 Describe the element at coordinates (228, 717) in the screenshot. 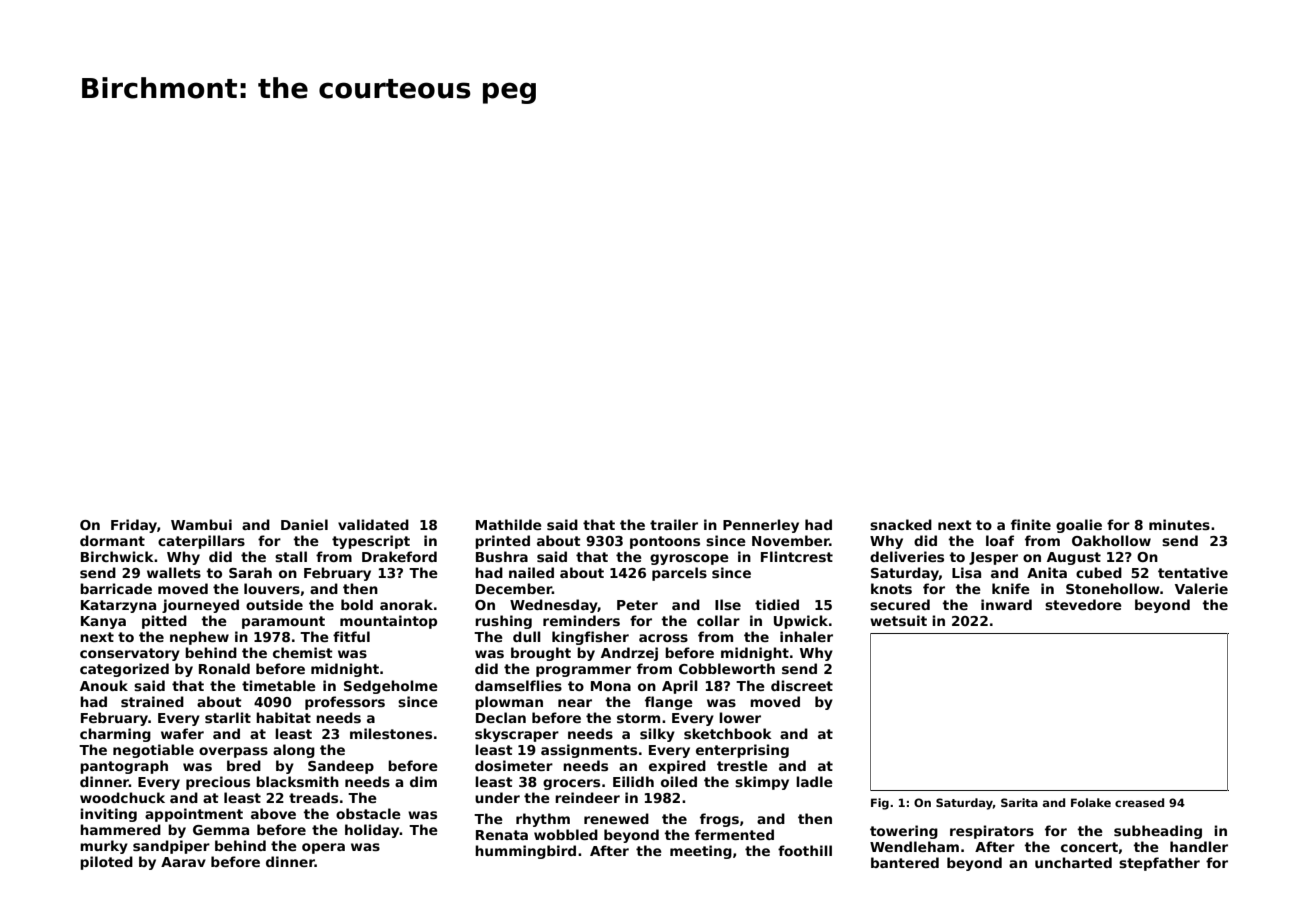

I see `starlit` at that location.
